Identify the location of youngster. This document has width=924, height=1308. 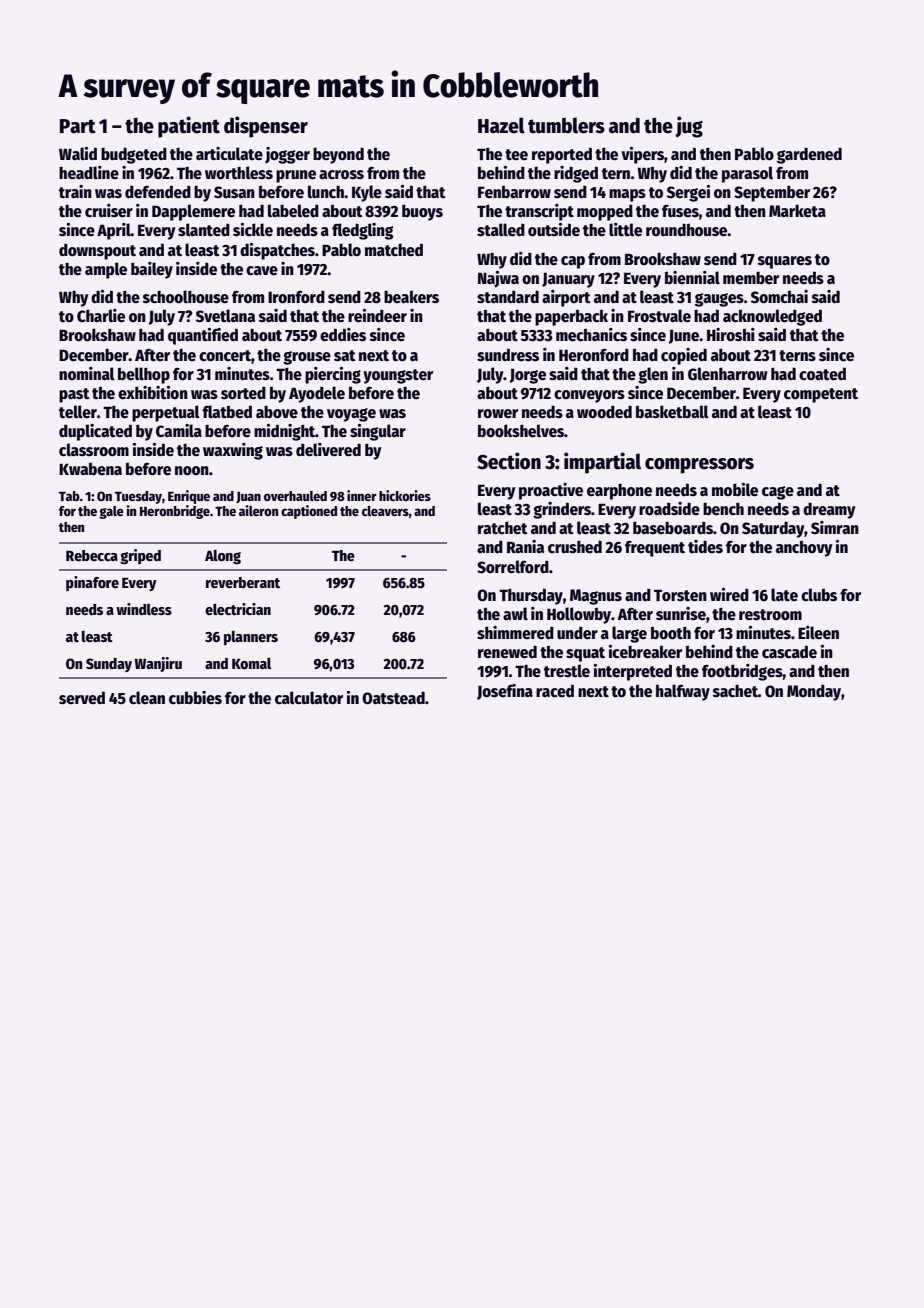
(398, 376).
